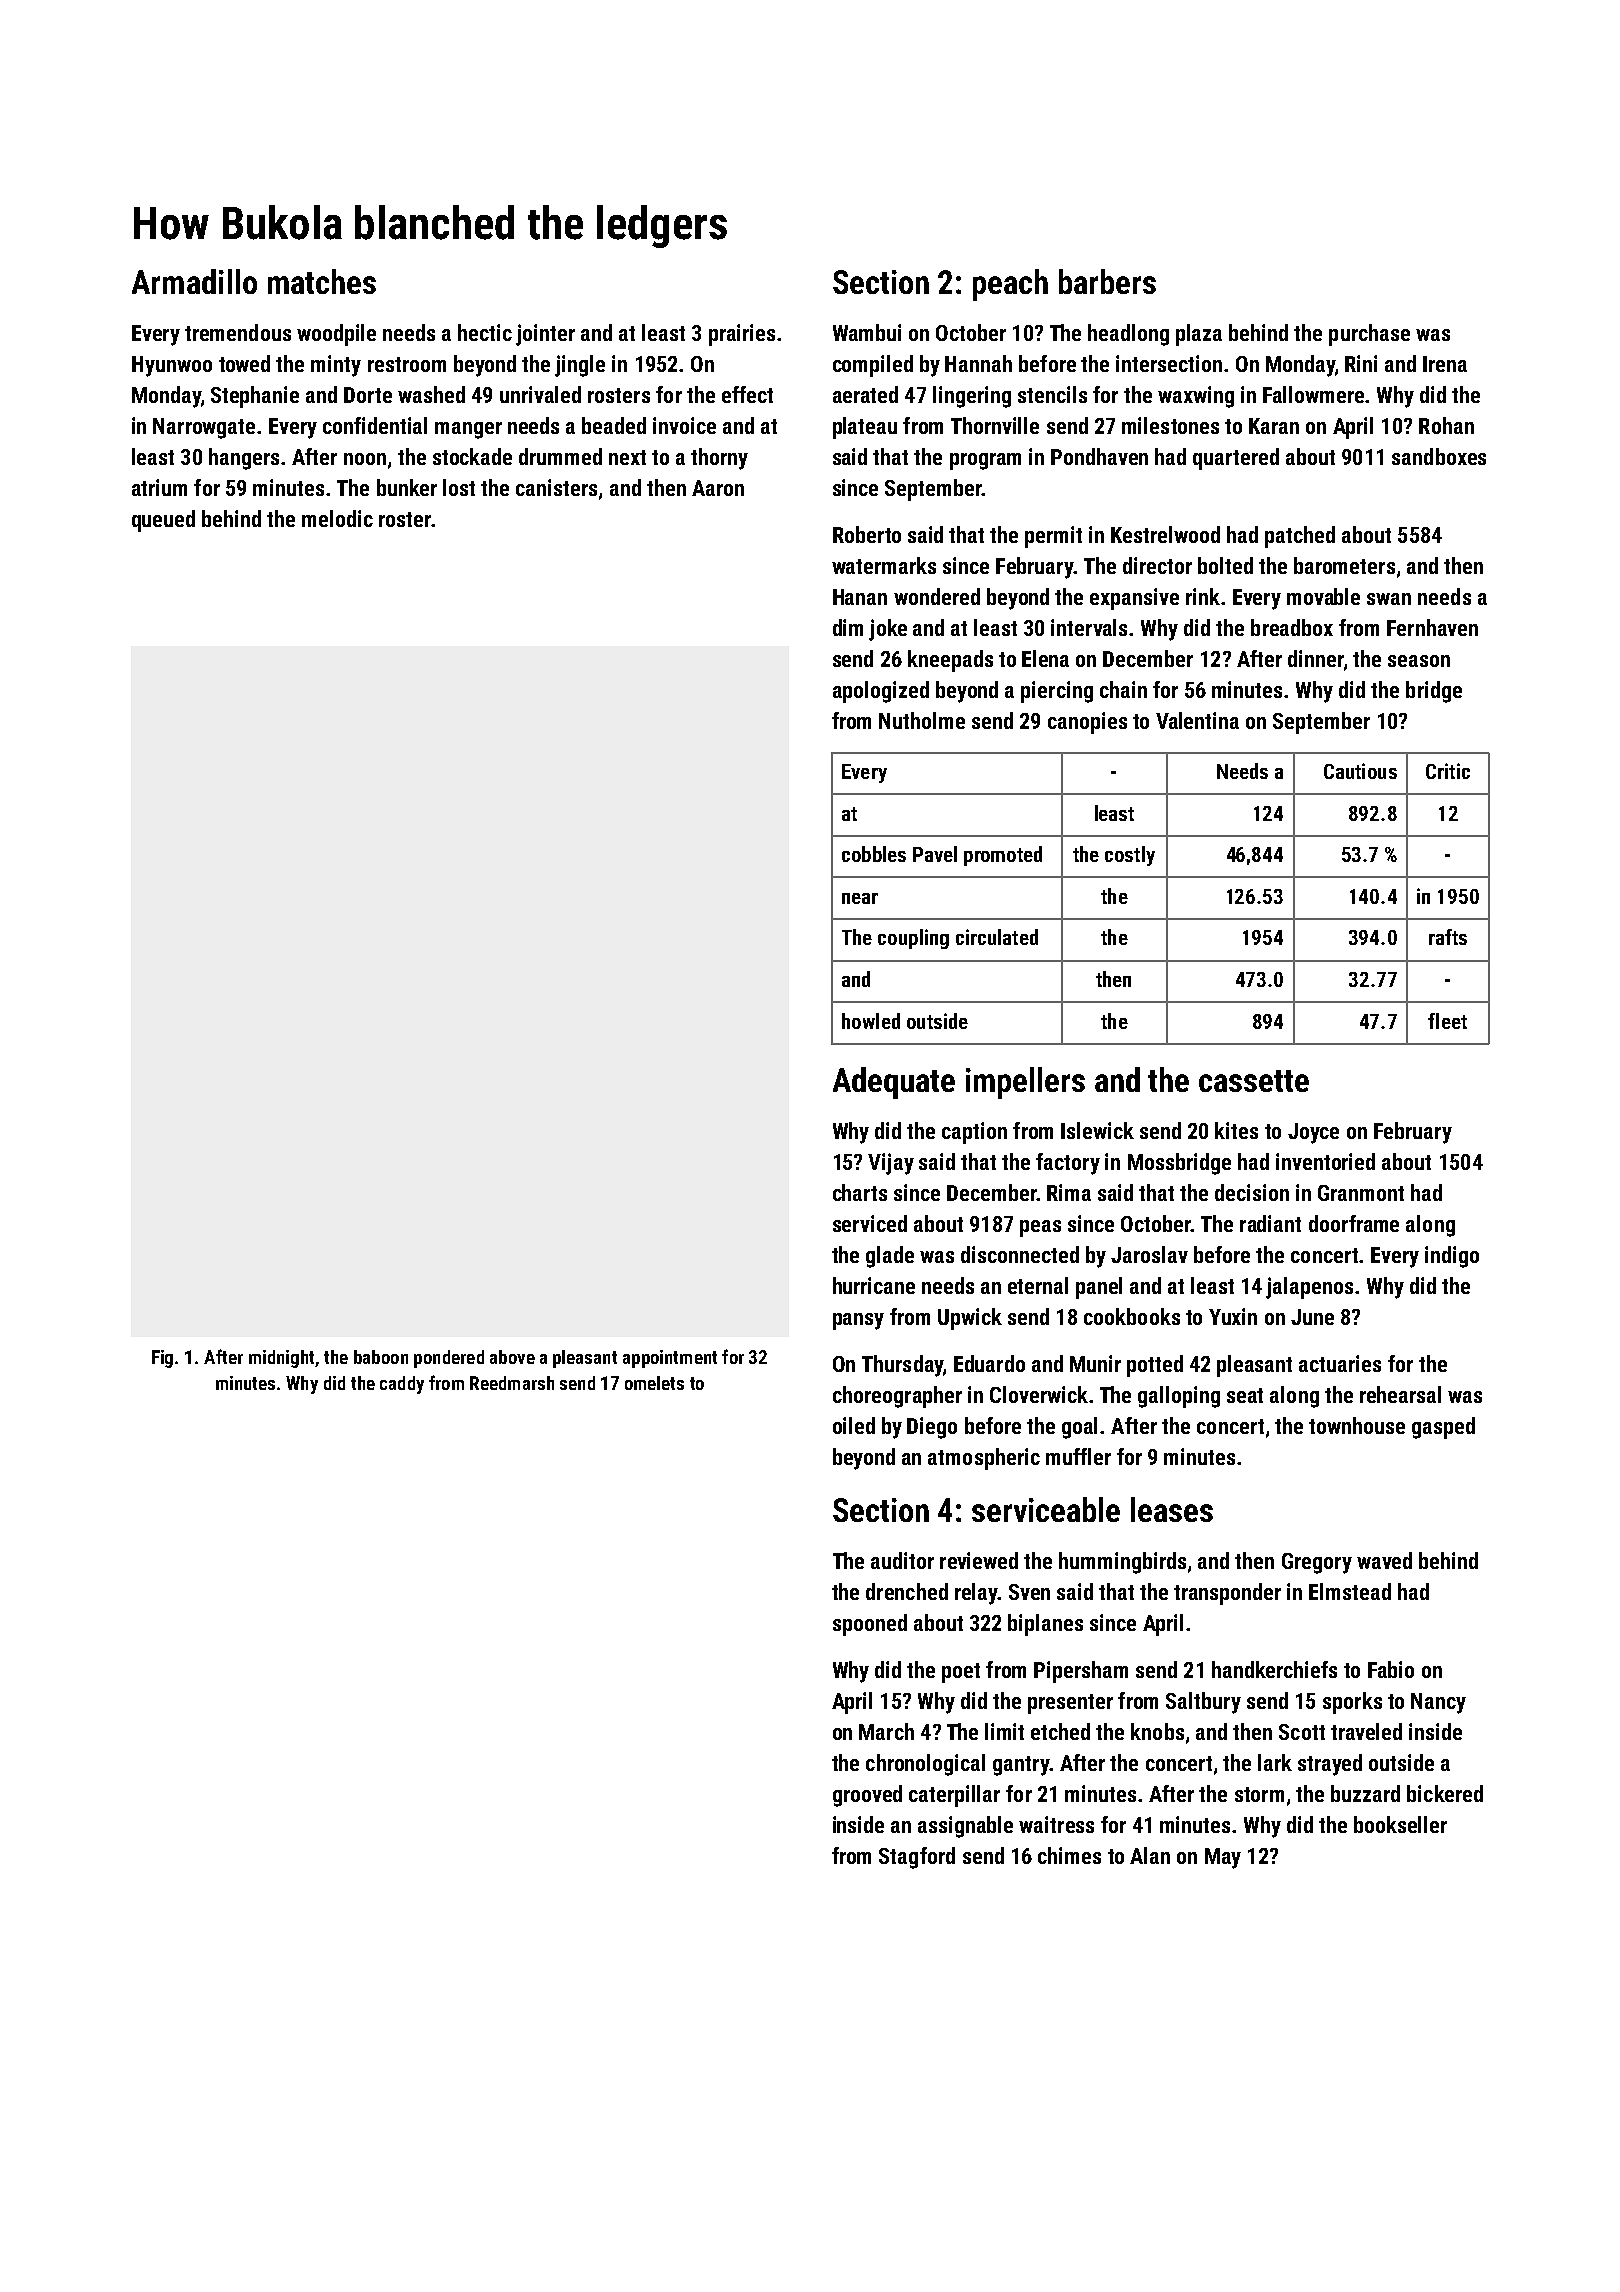  I want to click on movable, so click(1323, 596).
